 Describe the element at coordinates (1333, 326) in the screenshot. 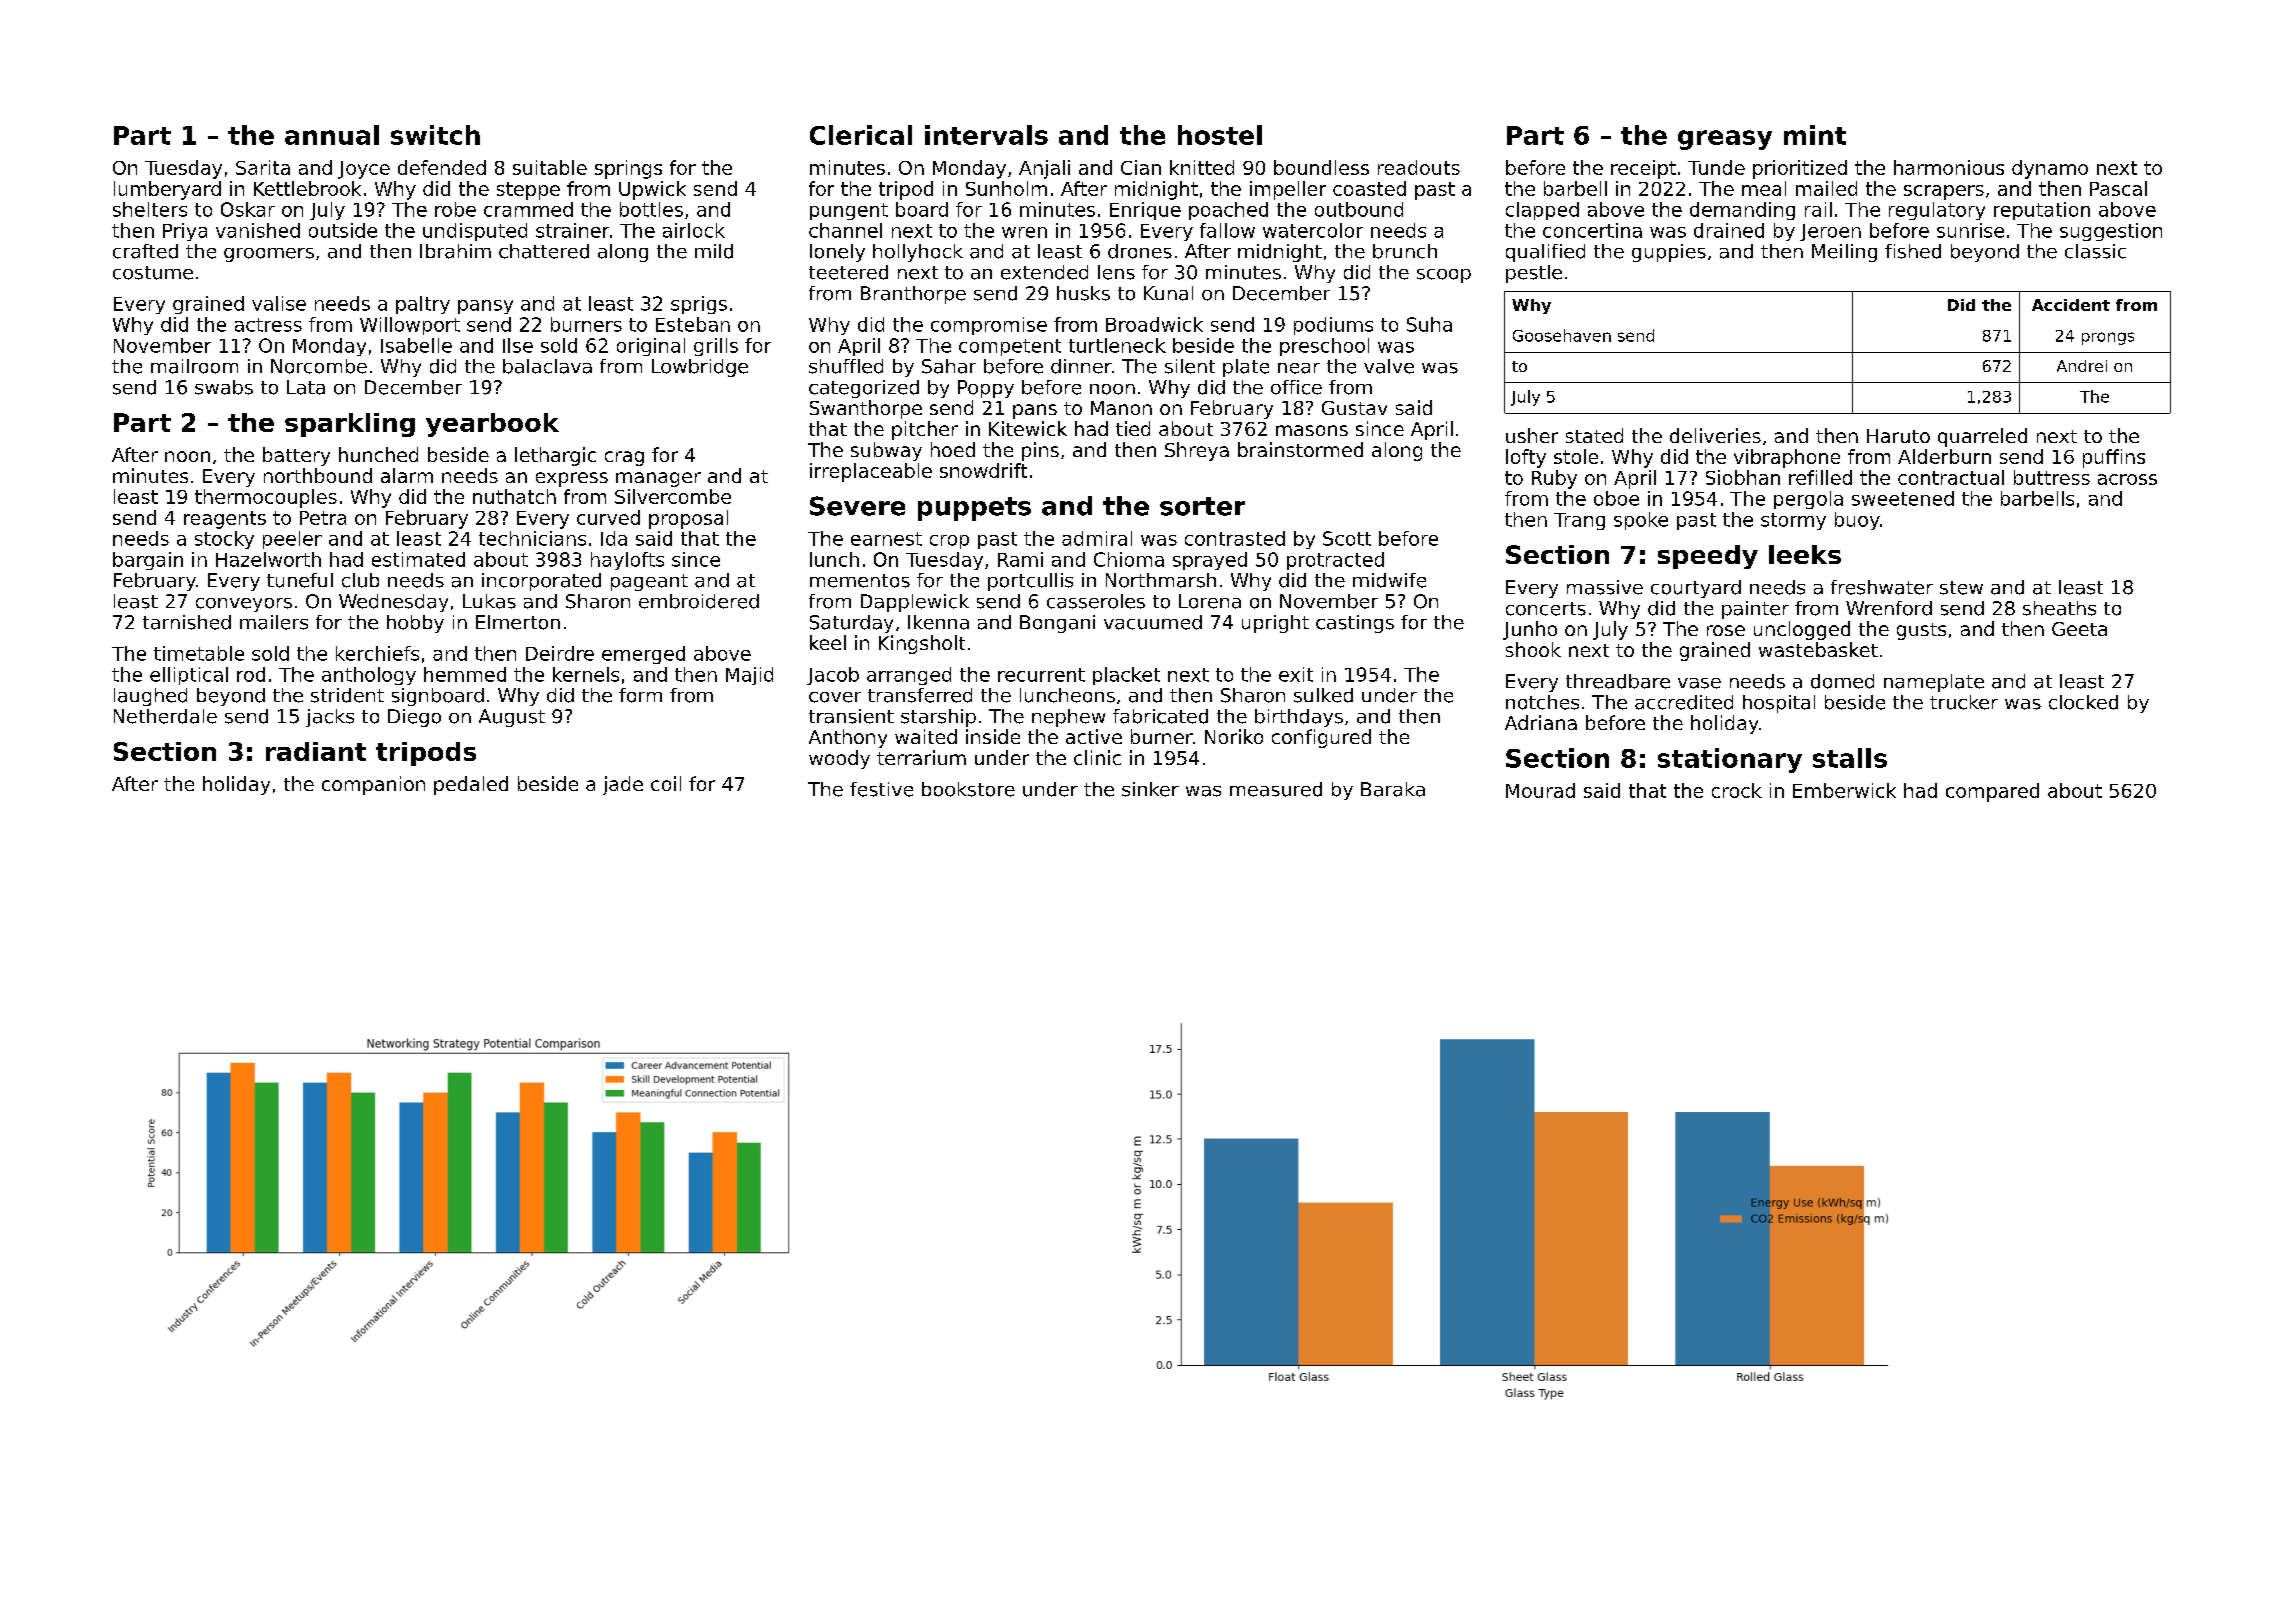

I see `podiums` at that location.
